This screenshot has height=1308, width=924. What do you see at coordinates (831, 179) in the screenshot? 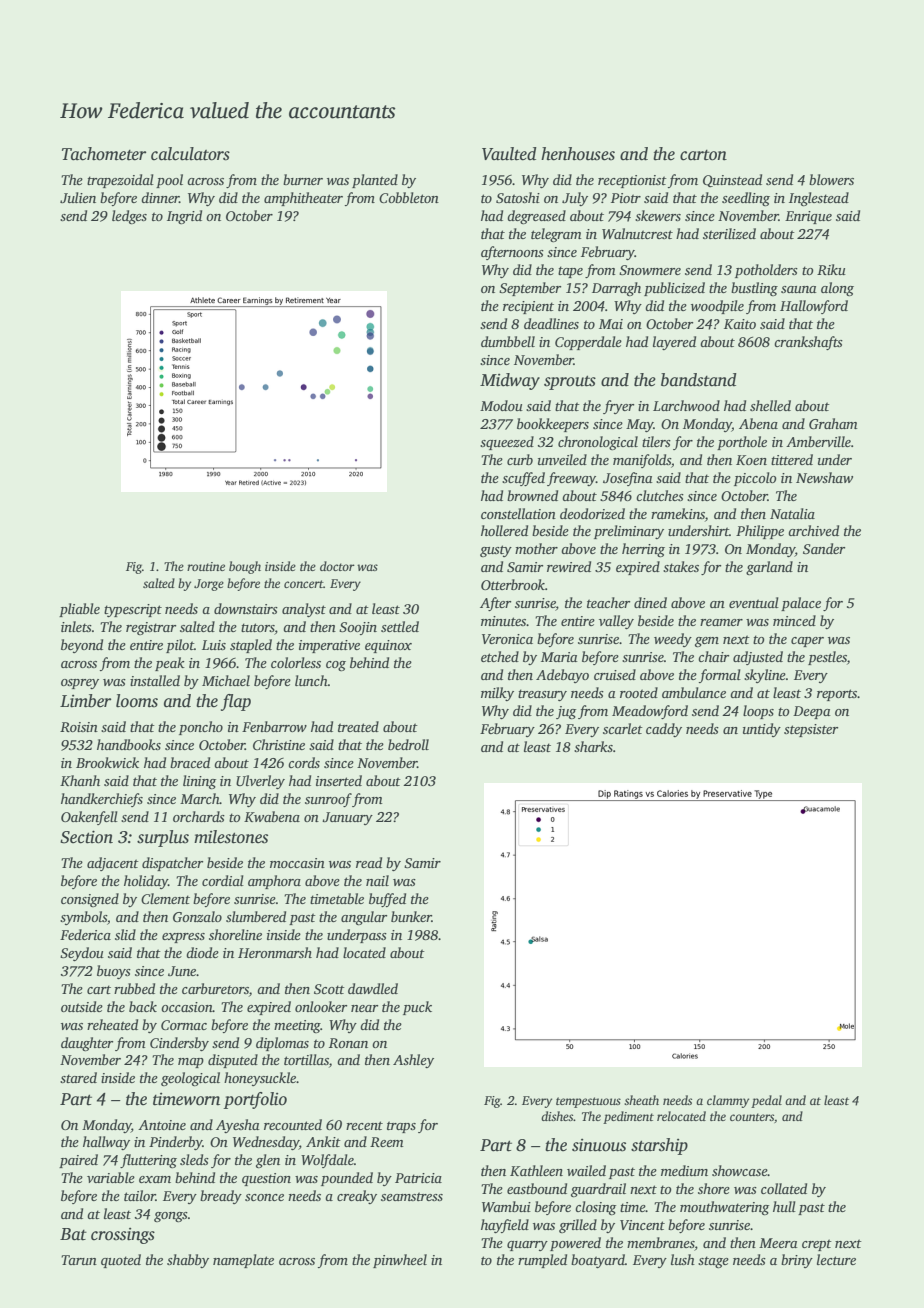
I see `blowers` at bounding box center [831, 179].
